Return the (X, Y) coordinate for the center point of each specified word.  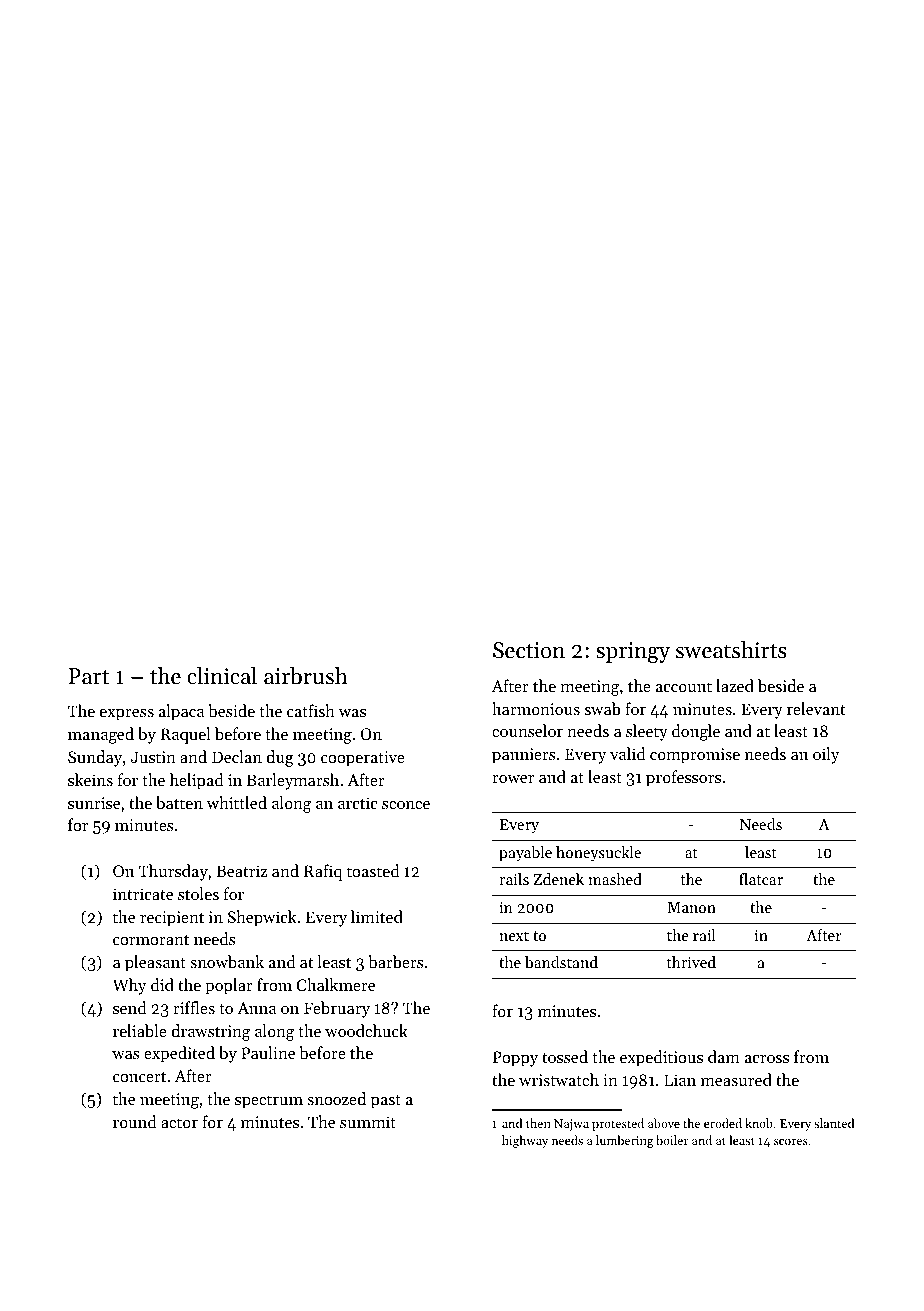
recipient (172, 919)
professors (683, 778)
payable (525, 854)
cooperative (363, 759)
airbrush (306, 676)
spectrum (269, 1102)
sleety (647, 732)
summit (368, 1122)
